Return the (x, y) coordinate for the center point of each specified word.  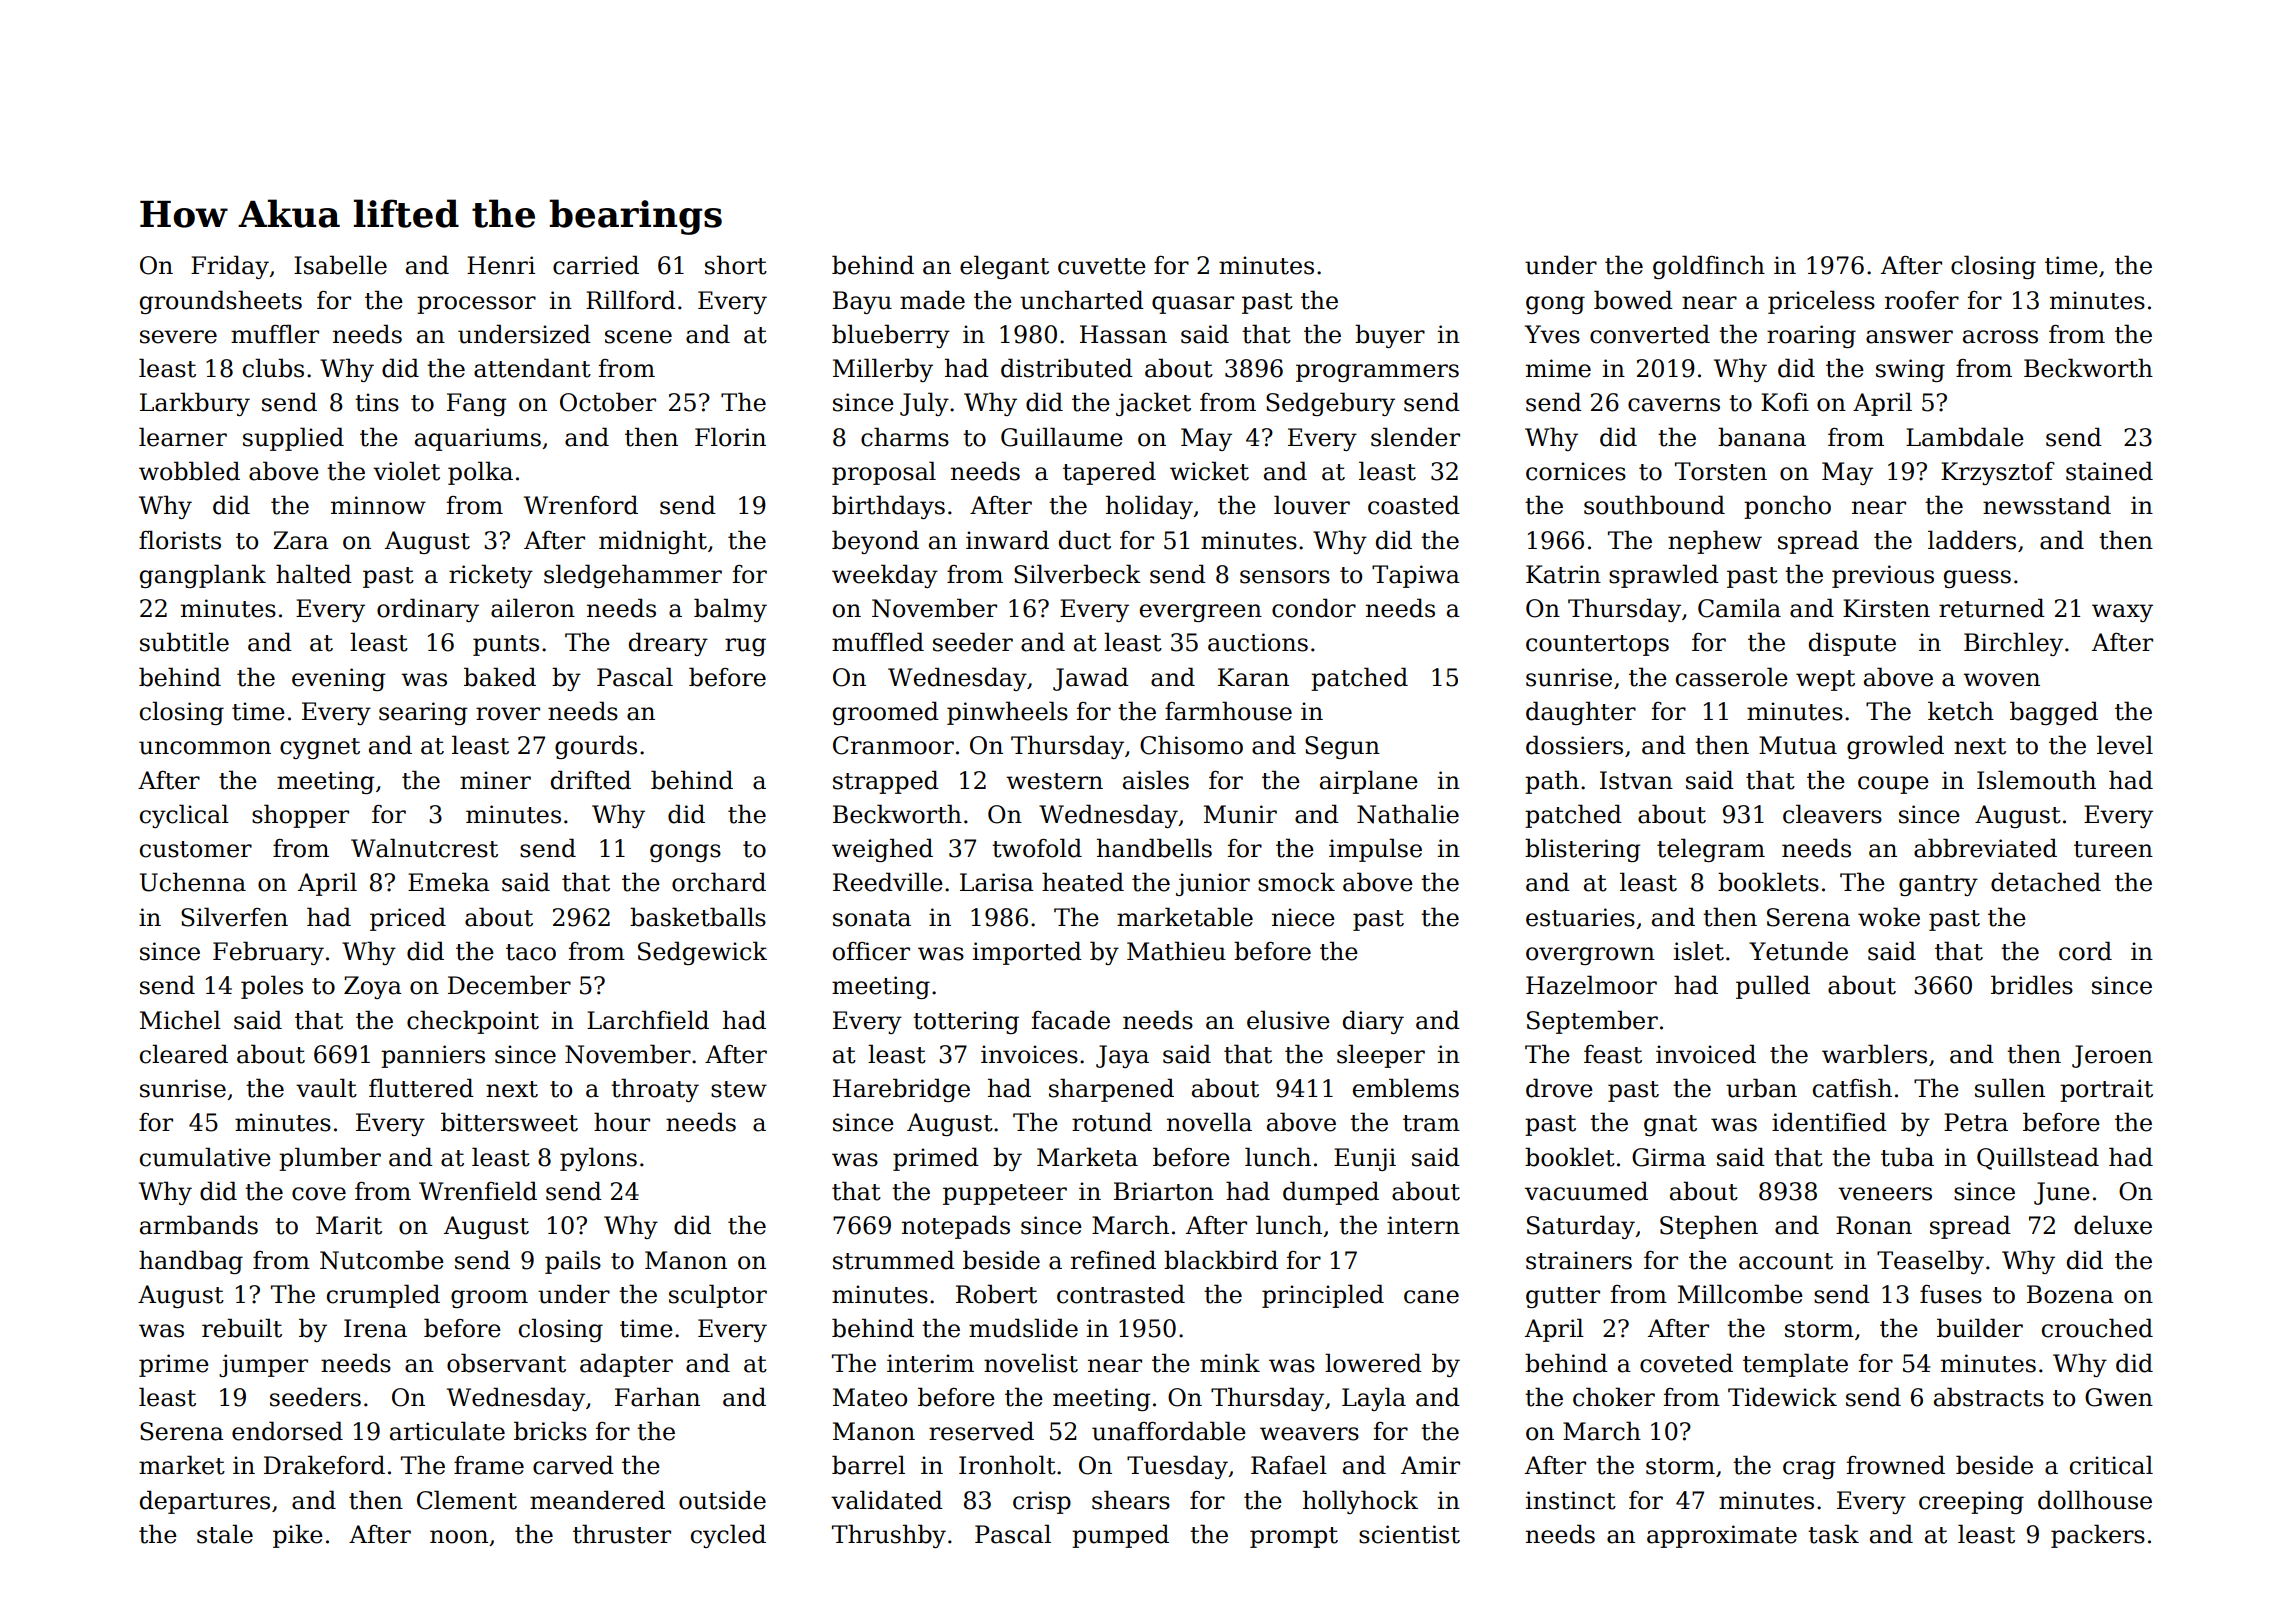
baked (500, 677)
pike (298, 1536)
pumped (1120, 1536)
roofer (1922, 300)
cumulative (205, 1157)
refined (1113, 1260)
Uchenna (193, 882)
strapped (886, 782)
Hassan (1123, 334)
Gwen (2119, 1397)
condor (1314, 608)
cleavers (1832, 814)
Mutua (1798, 745)
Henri (501, 265)
